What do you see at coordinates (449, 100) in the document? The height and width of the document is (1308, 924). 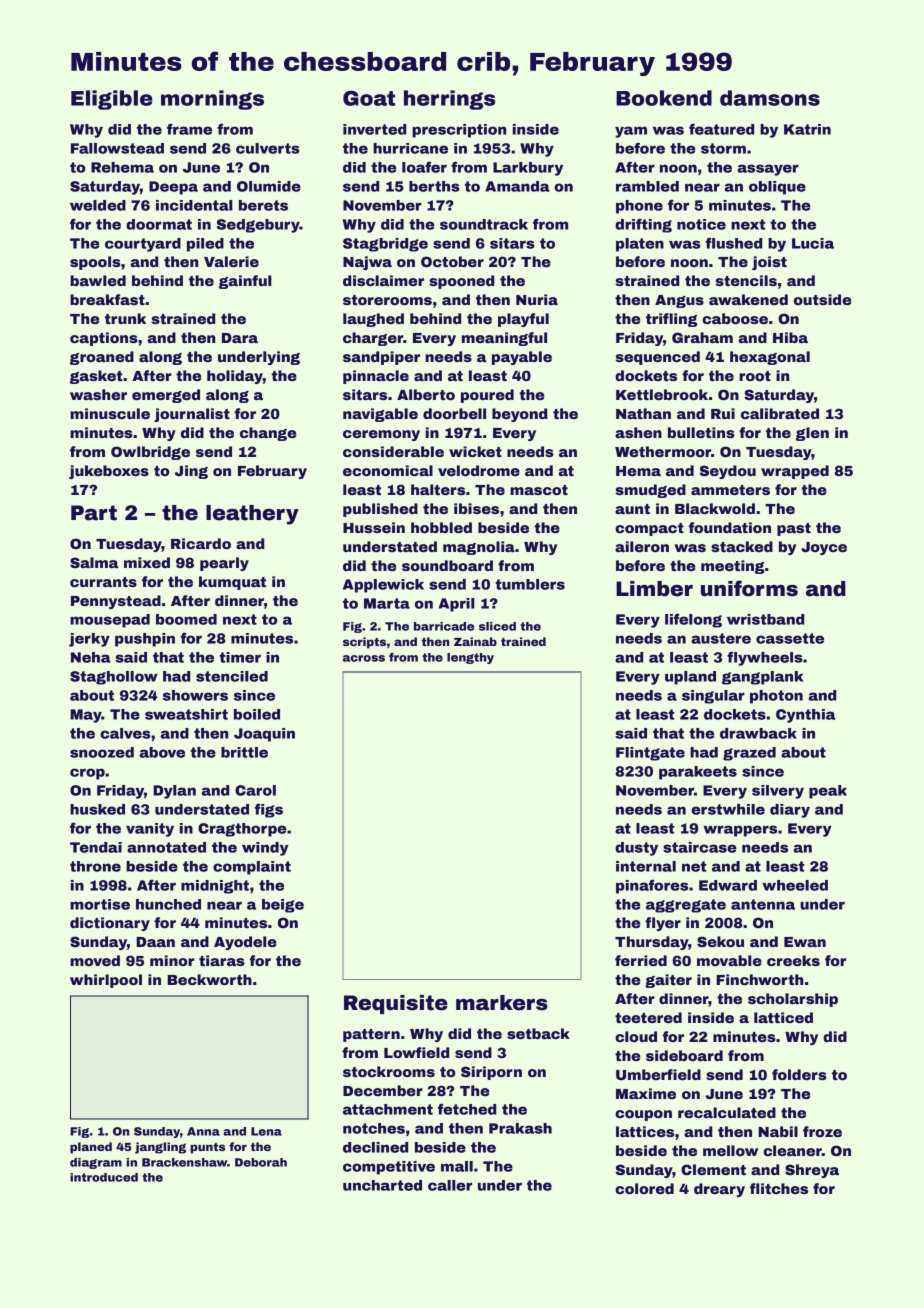 I see `herrings` at bounding box center [449, 100].
